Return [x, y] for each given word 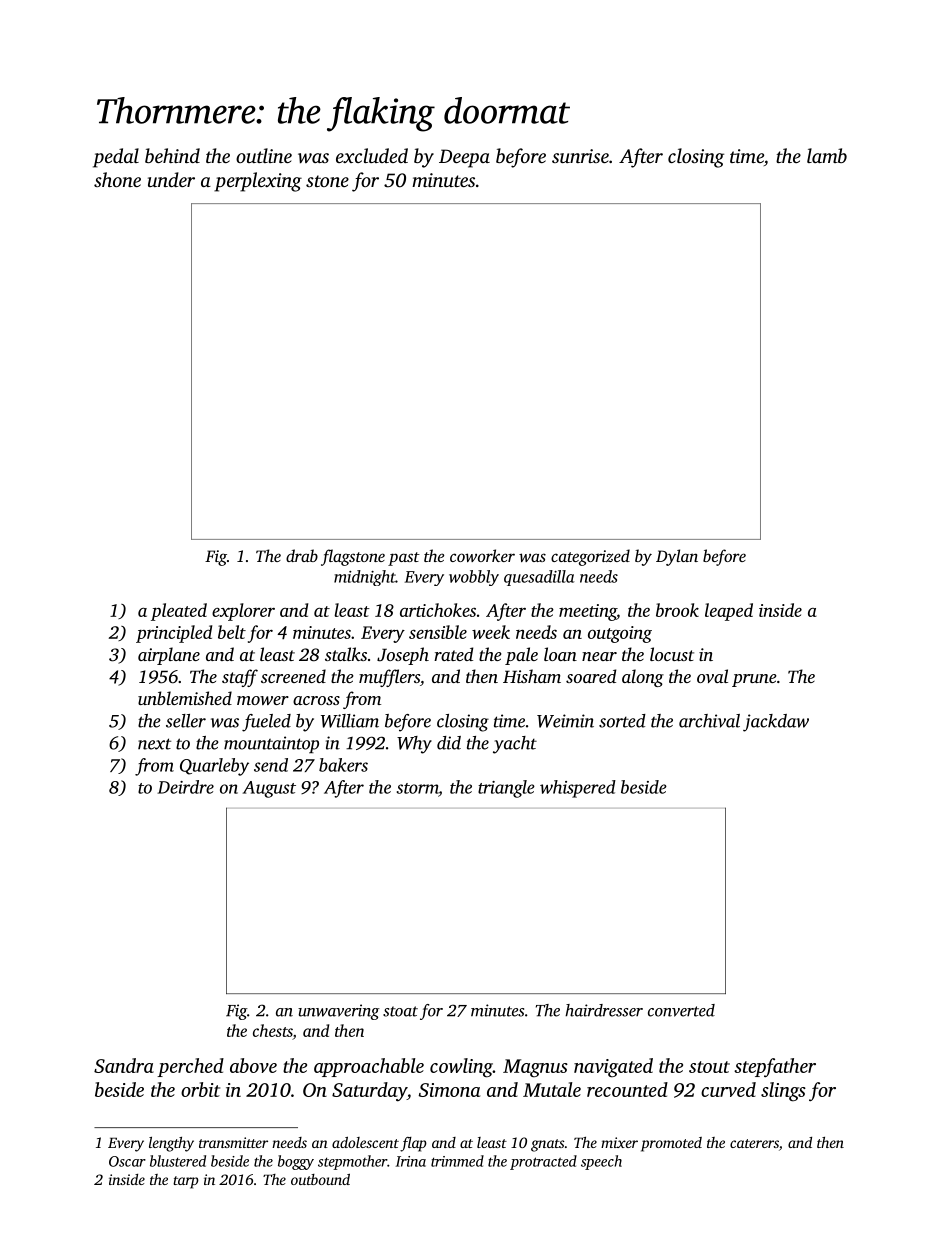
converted [681, 1010]
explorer [243, 612]
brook [677, 610]
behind [172, 155]
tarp [186, 1182]
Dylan [677, 557]
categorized [590, 557]
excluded [372, 155]
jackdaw [776, 723]
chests [273, 1030]
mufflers [389, 678]
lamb [827, 155]
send [271, 765]
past [404, 559]
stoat [400, 1011]
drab [302, 555]
